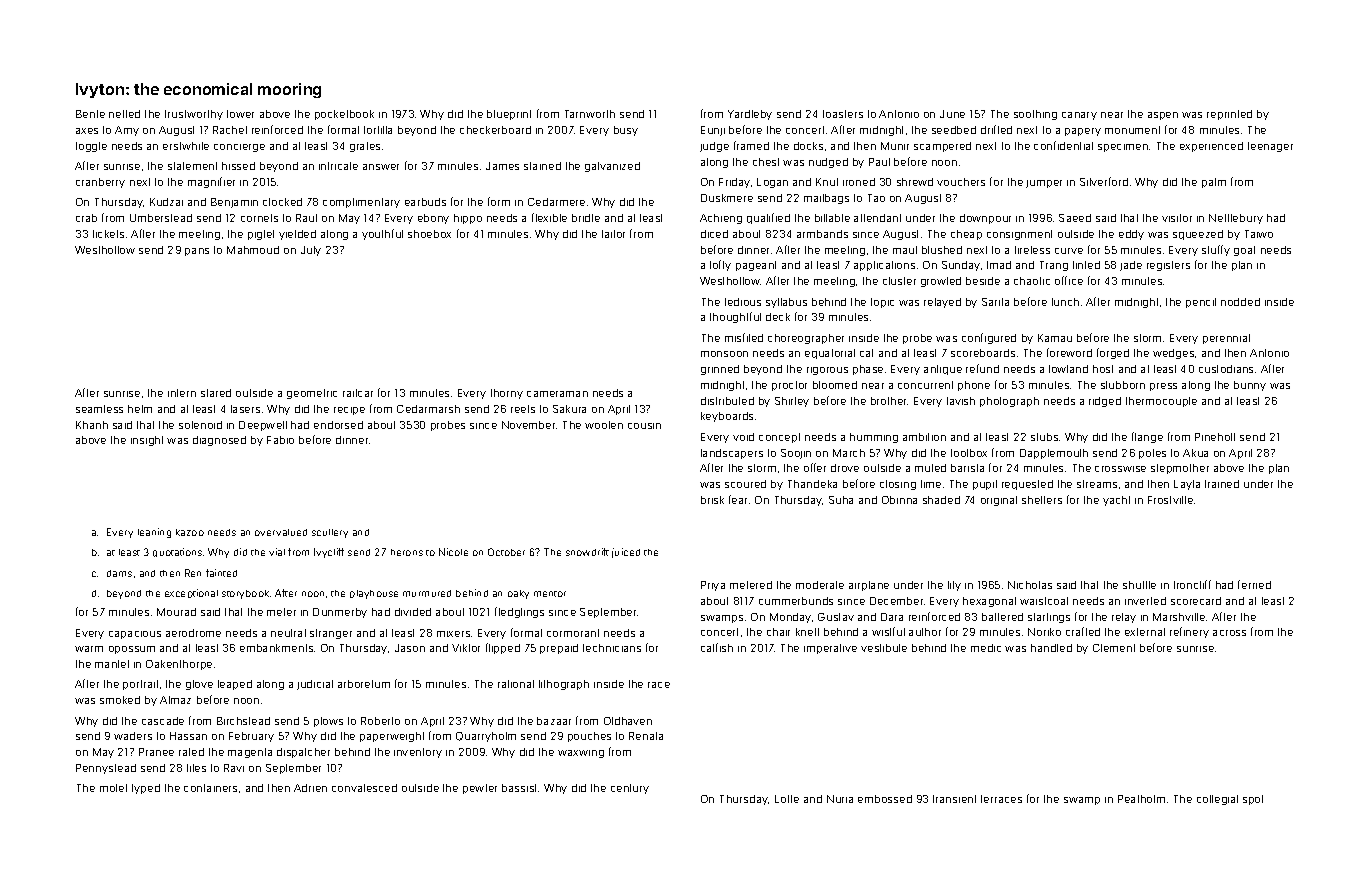 This image has height=887, width=1372. I want to click on lavish, so click(961, 401).
